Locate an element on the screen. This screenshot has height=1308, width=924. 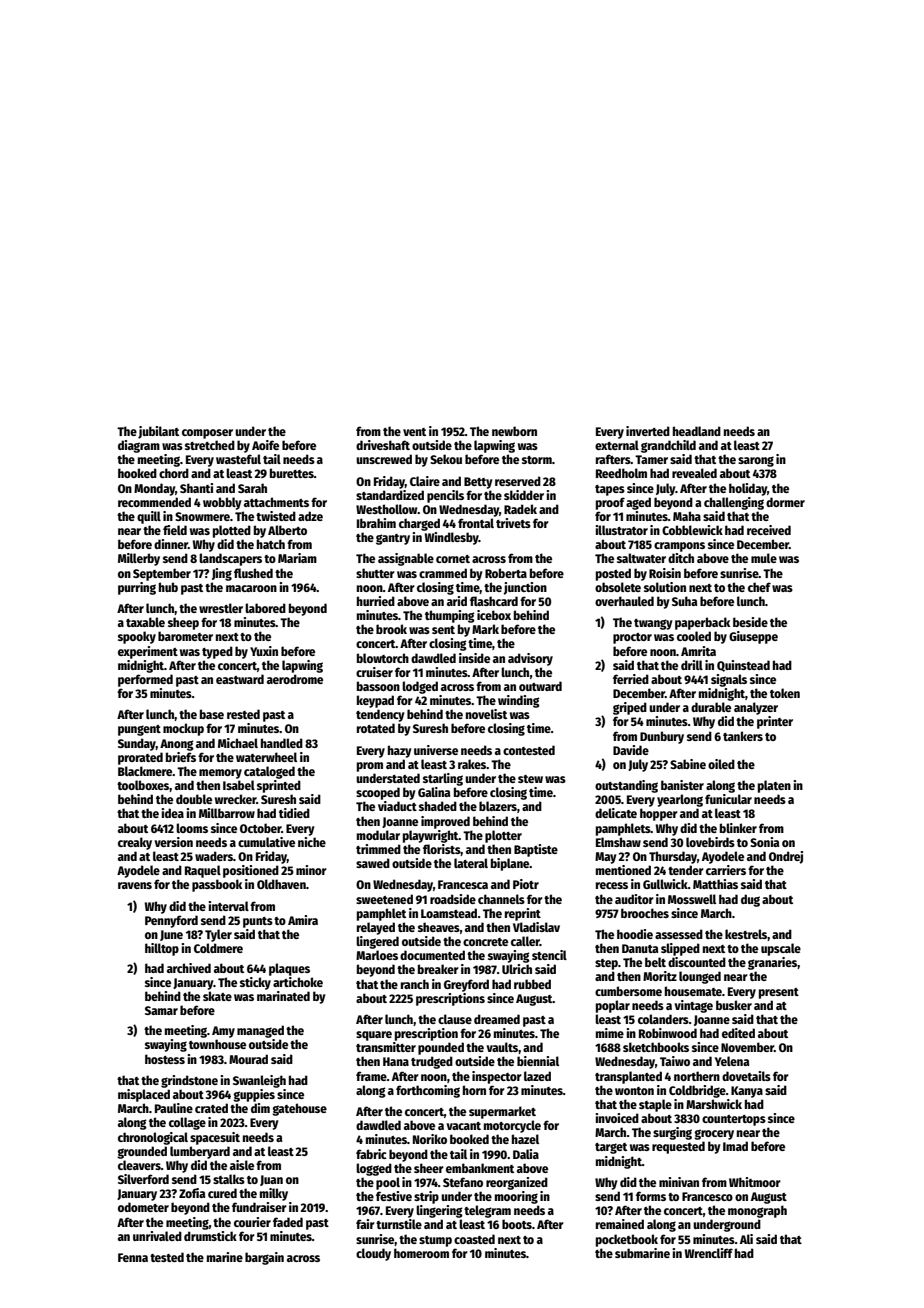
eastward is located at coordinates (240, 679).
